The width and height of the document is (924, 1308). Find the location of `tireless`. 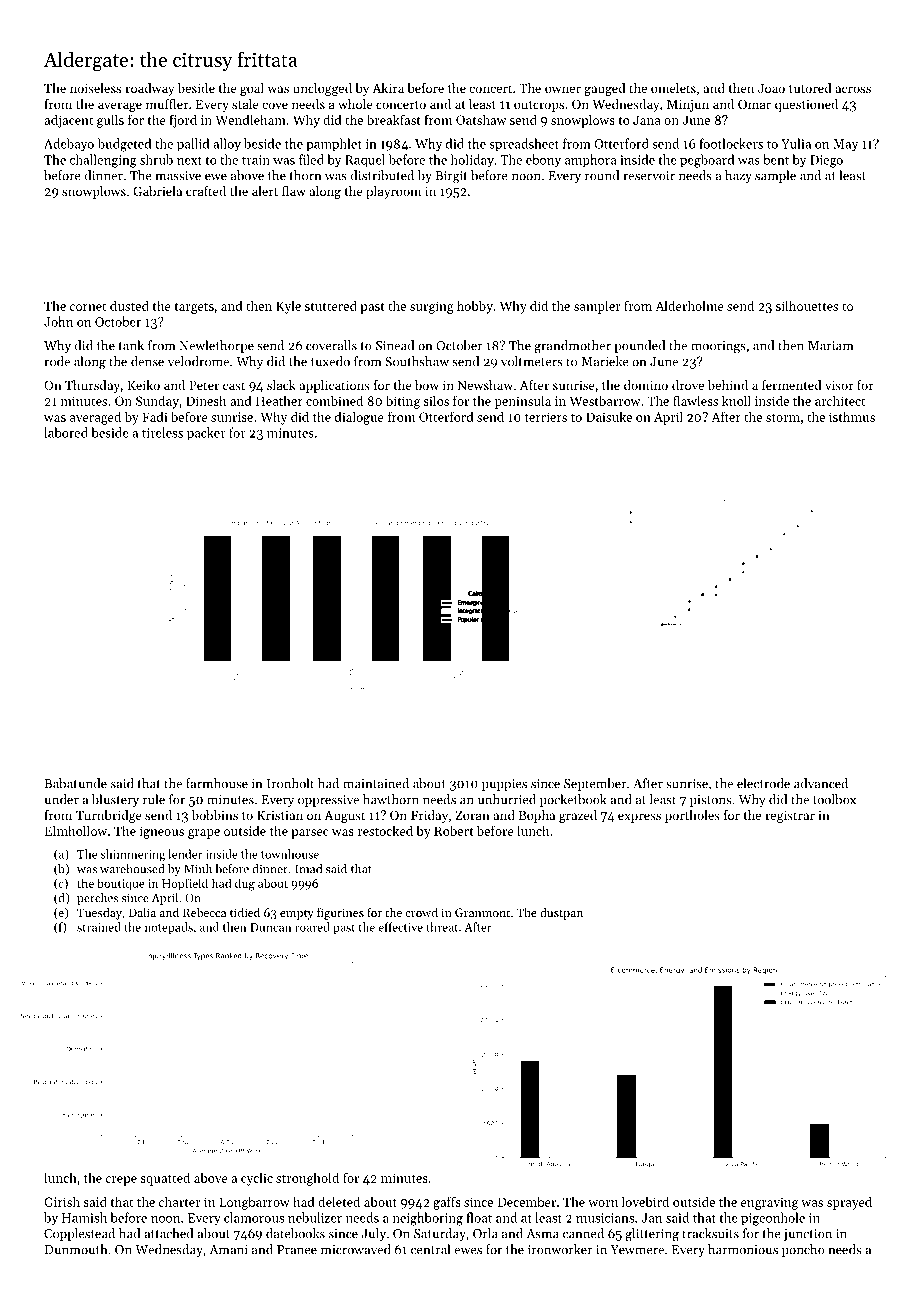

tireless is located at coordinates (162, 432).
